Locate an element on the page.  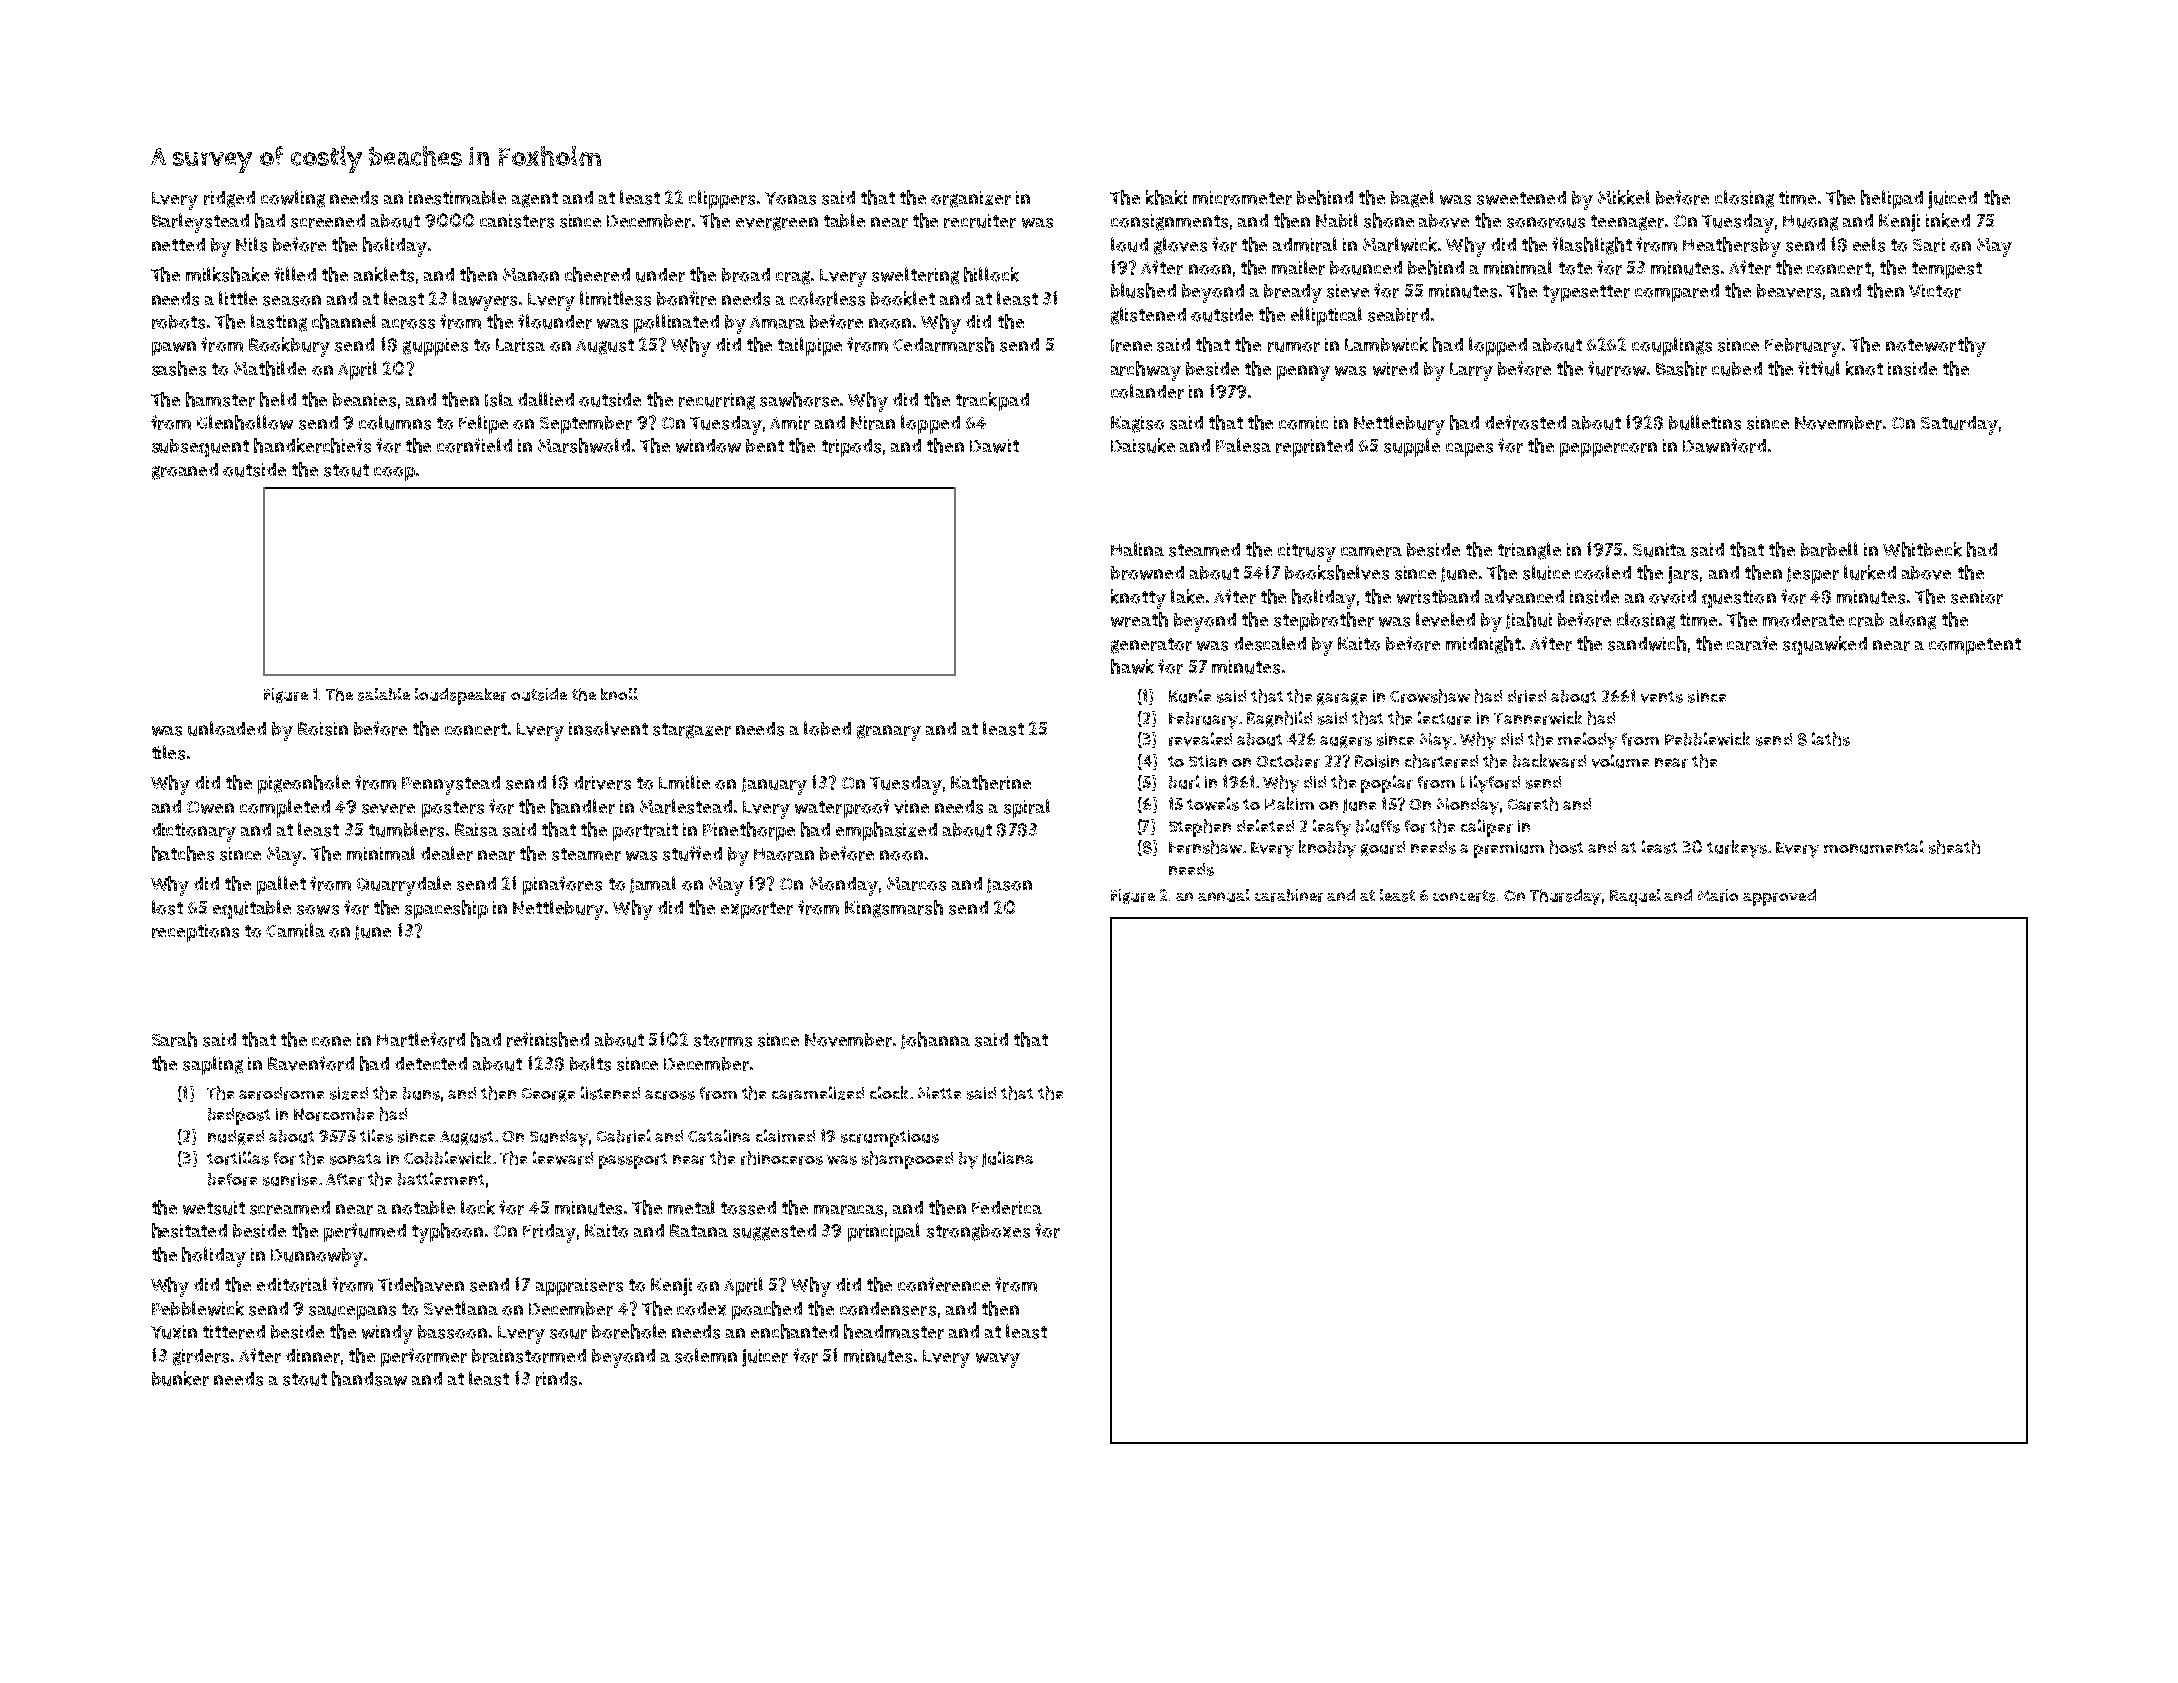
pollinated is located at coordinates (676, 323).
